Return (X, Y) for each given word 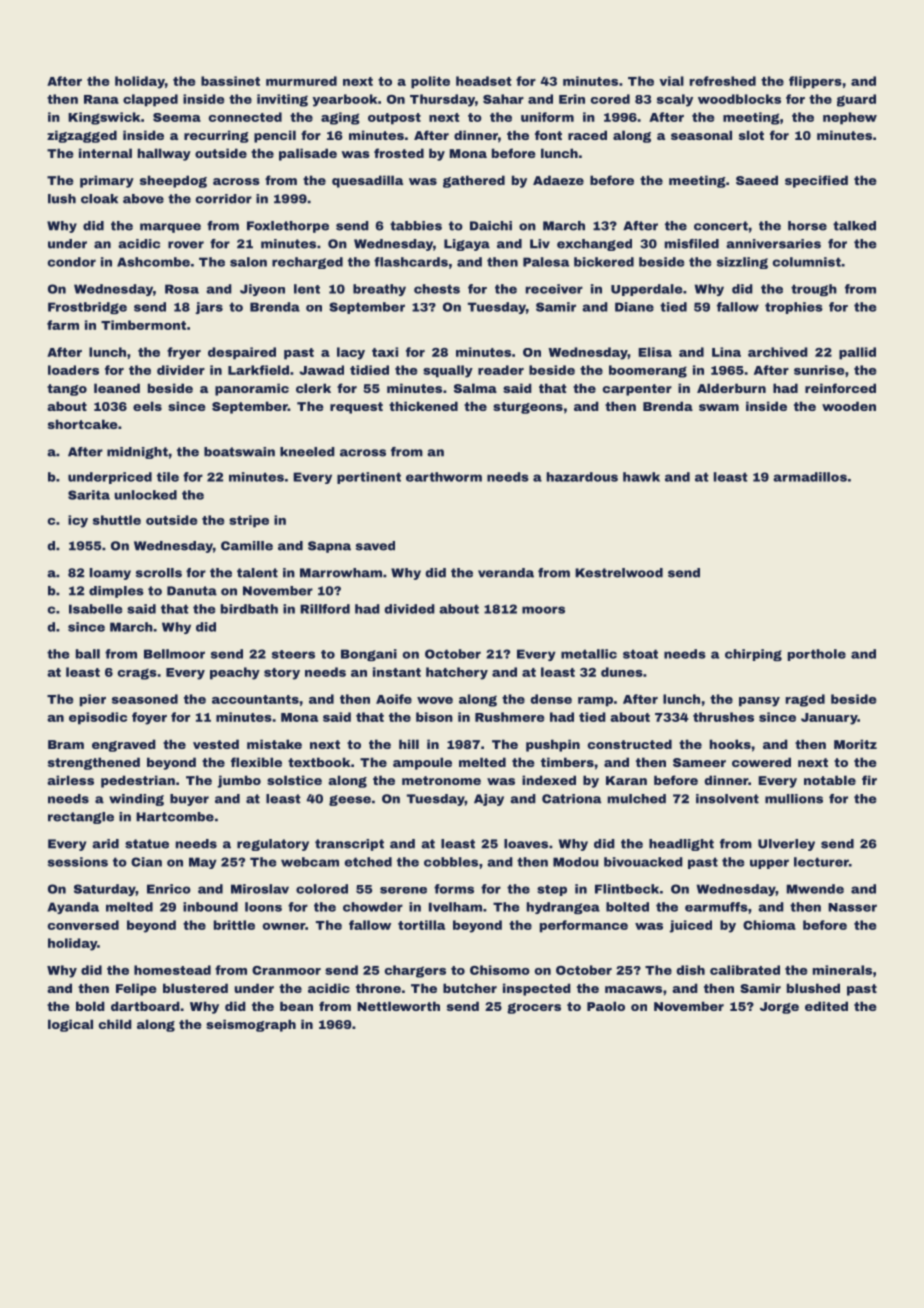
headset (484, 81)
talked (854, 226)
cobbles (451, 862)
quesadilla (367, 181)
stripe (249, 521)
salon (248, 262)
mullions (794, 799)
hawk (641, 477)
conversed (83, 925)
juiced (690, 926)
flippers (815, 82)
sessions (78, 862)
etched (368, 862)
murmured (301, 81)
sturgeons (528, 408)
